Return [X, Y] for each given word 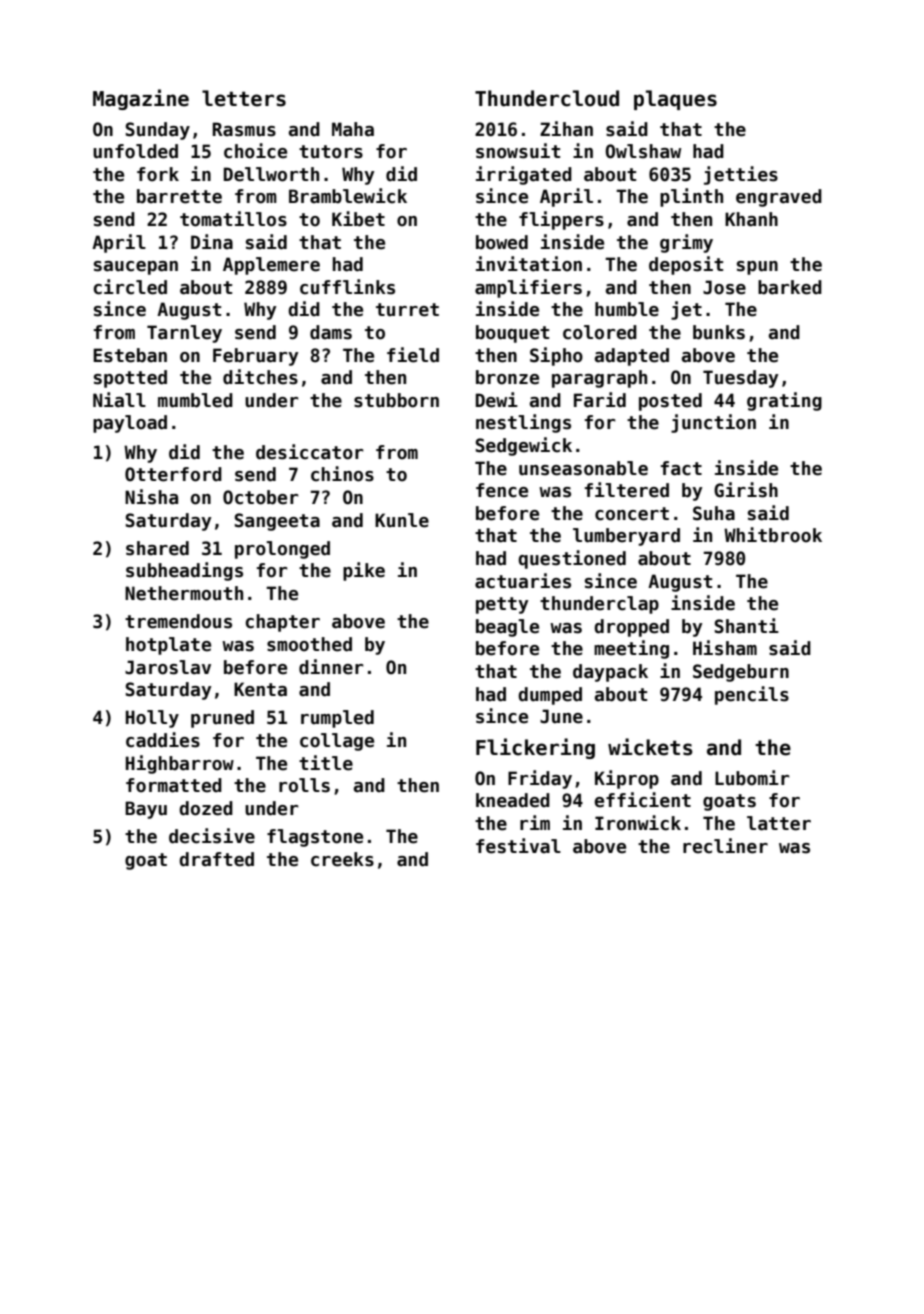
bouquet [512, 334]
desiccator [309, 452]
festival [518, 846]
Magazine [141, 99]
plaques [675, 100]
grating [784, 401]
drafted [216, 859]
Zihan [566, 129]
